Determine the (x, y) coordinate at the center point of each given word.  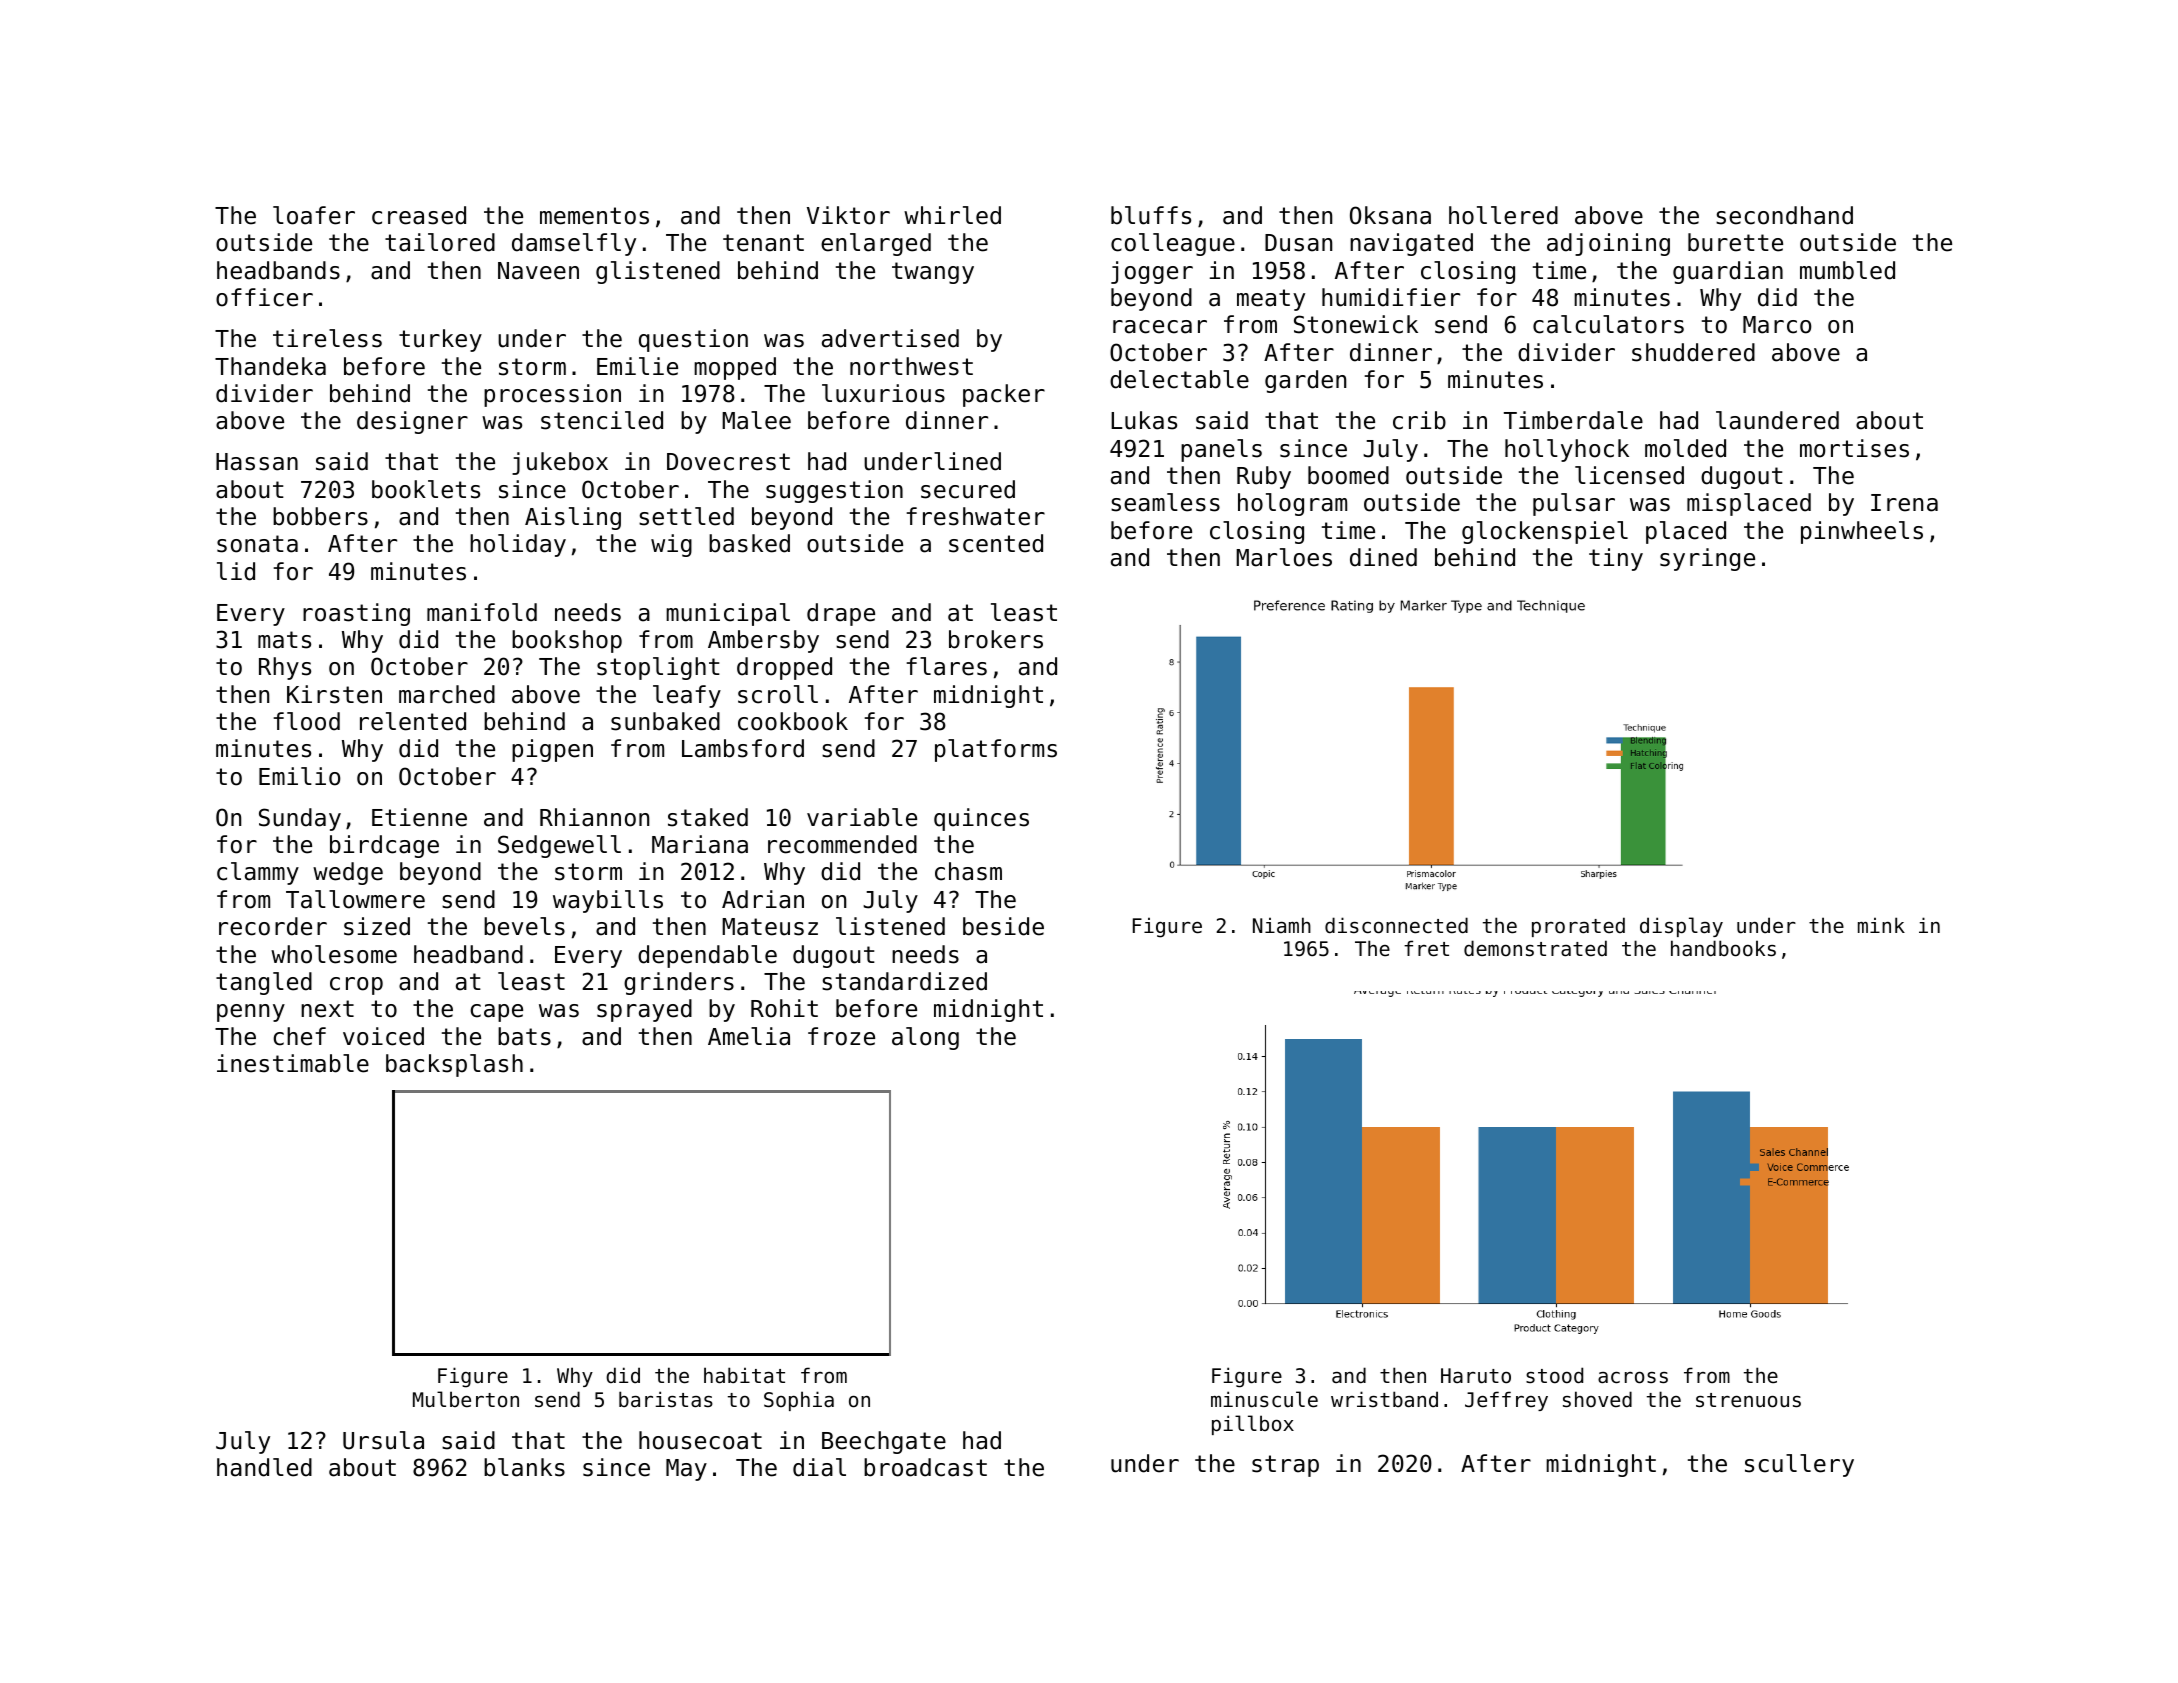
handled (264, 1467)
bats (524, 1036)
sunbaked (665, 721)
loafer (314, 215)
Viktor (848, 215)
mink (1881, 925)
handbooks (1723, 948)
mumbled (1847, 270)
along (925, 1038)
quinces (981, 819)
